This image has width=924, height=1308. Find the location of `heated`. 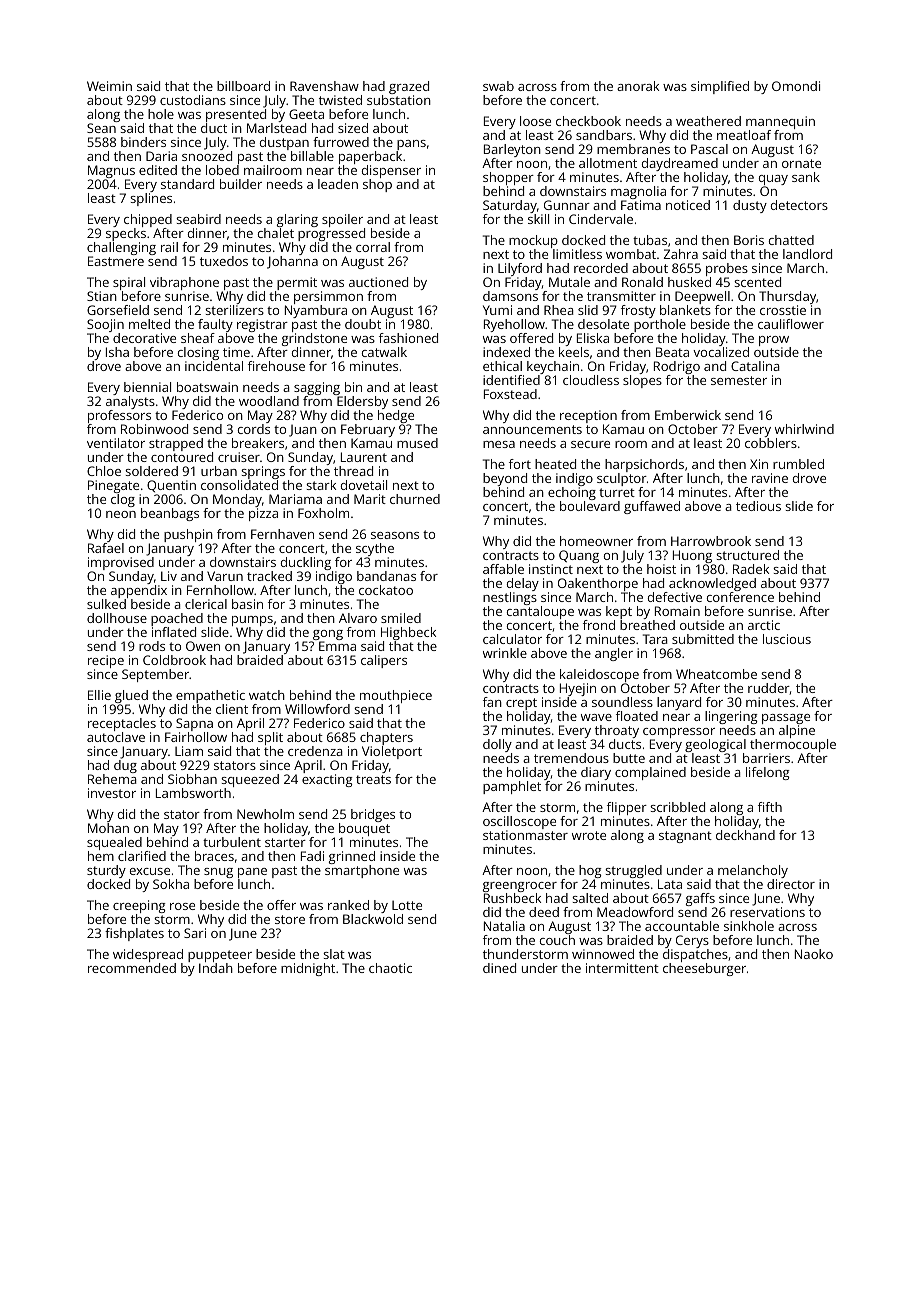

heated is located at coordinates (555, 464).
